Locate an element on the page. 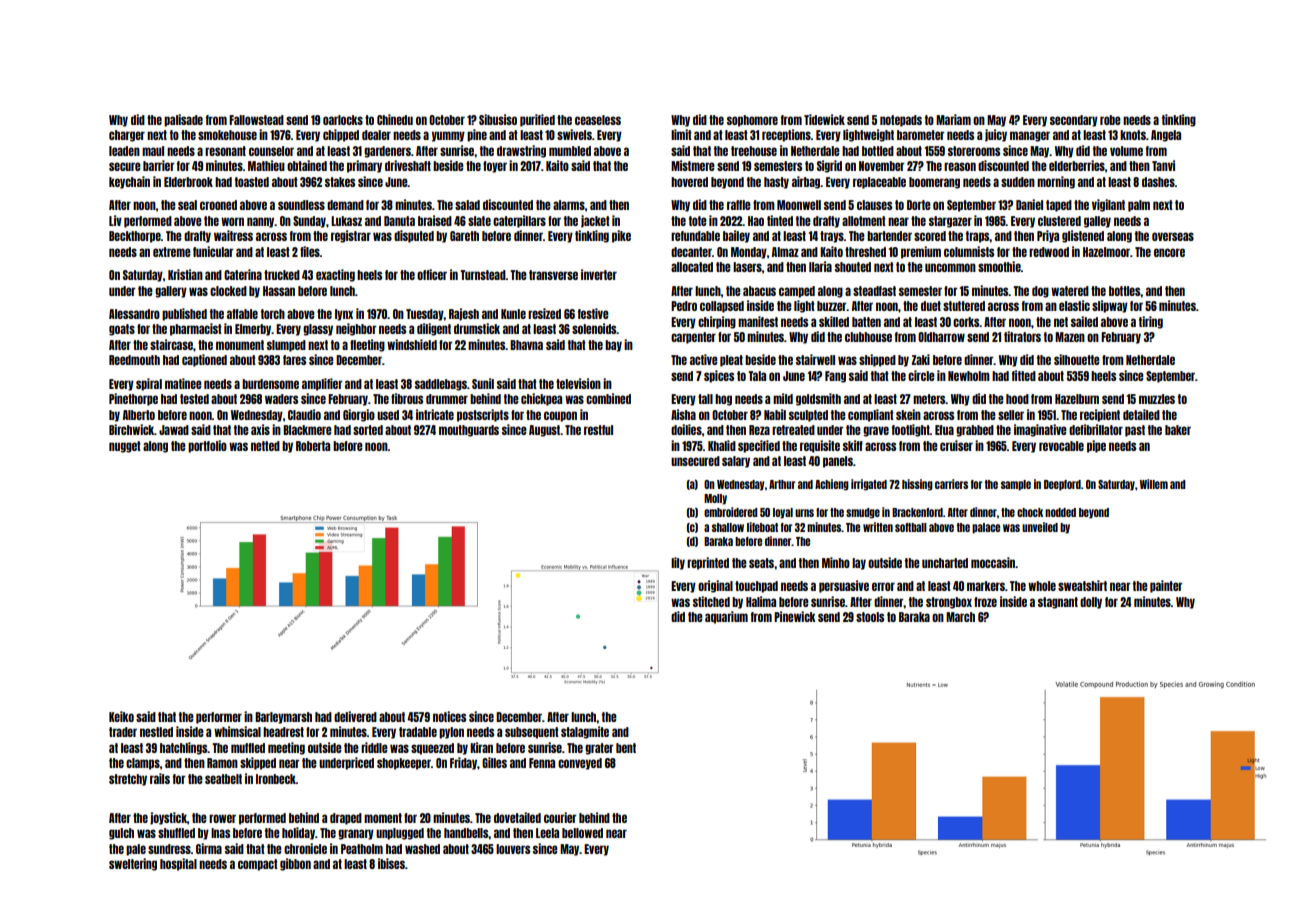  Keiko is located at coordinates (121, 716).
